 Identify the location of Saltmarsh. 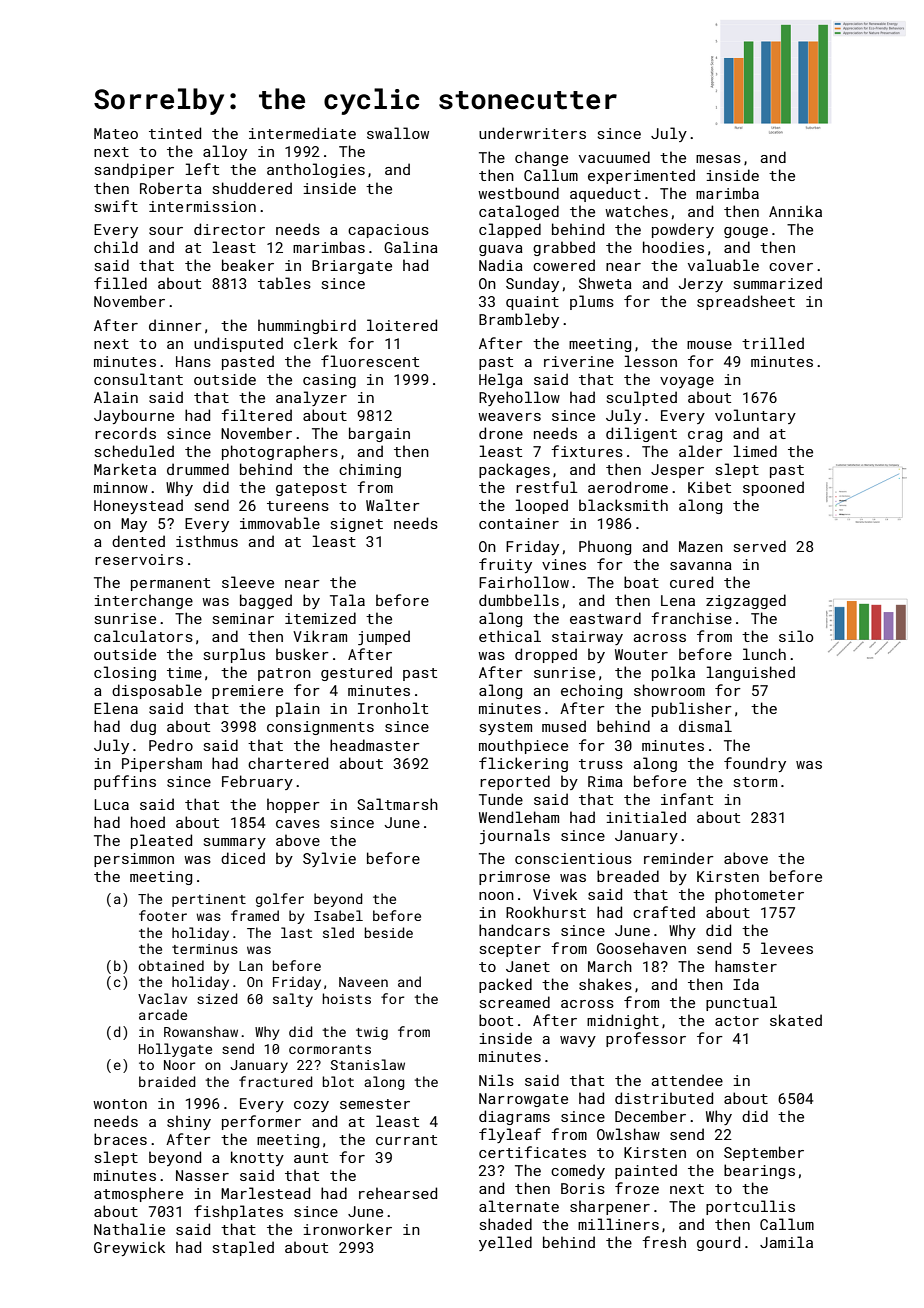
(397, 804).
